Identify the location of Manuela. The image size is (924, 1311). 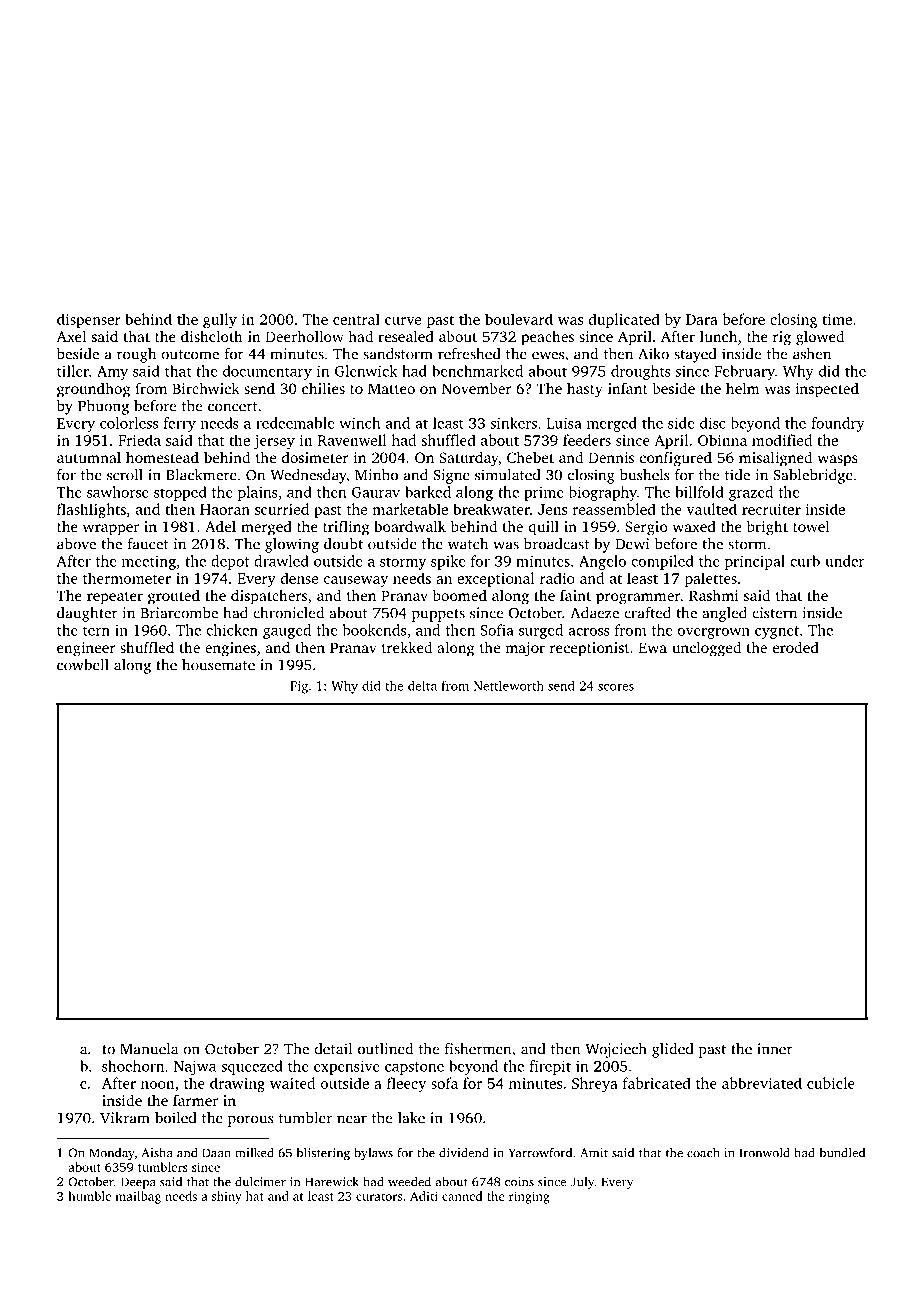
(149, 1049).
